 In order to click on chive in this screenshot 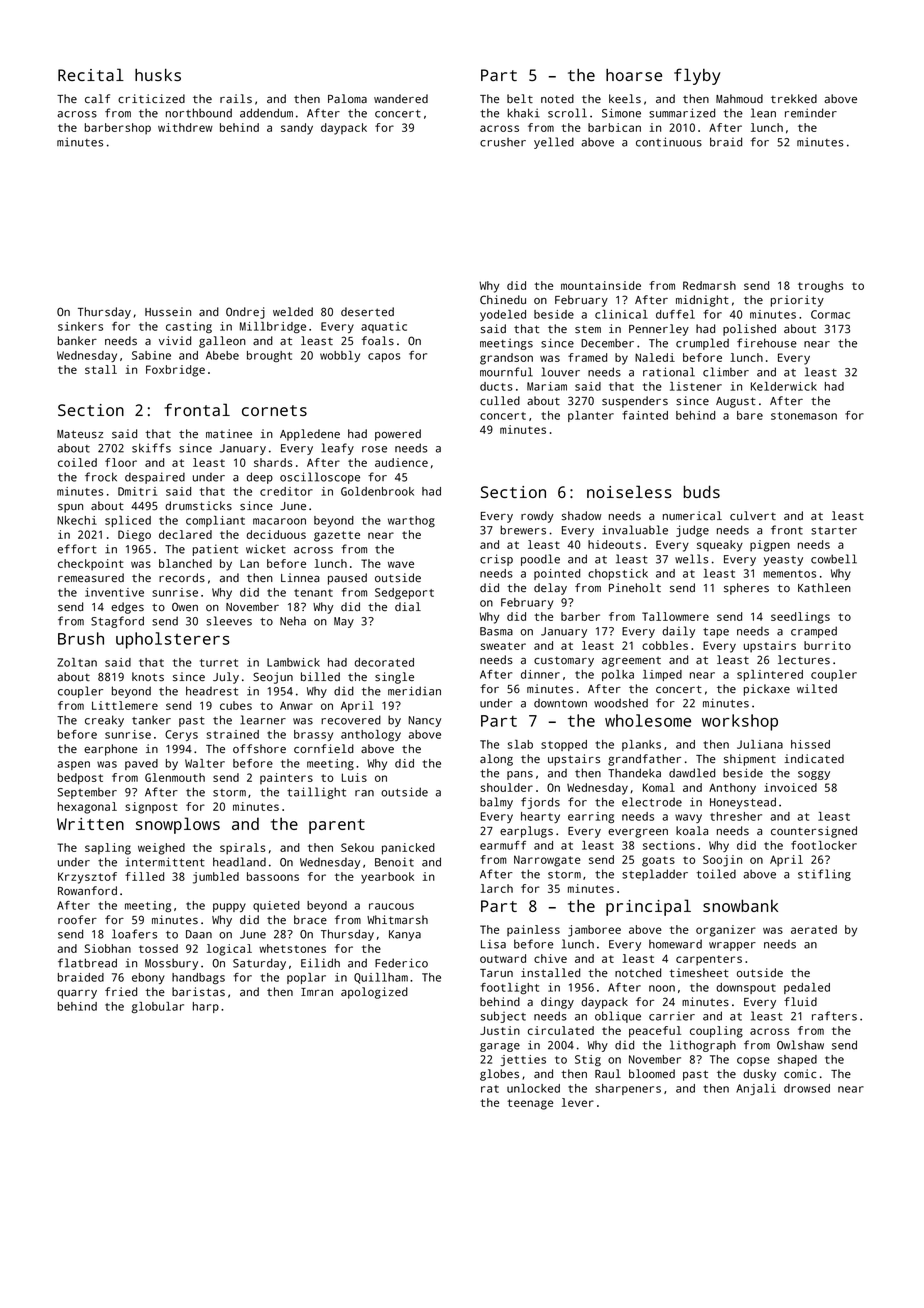, I will do `click(550, 958)`.
